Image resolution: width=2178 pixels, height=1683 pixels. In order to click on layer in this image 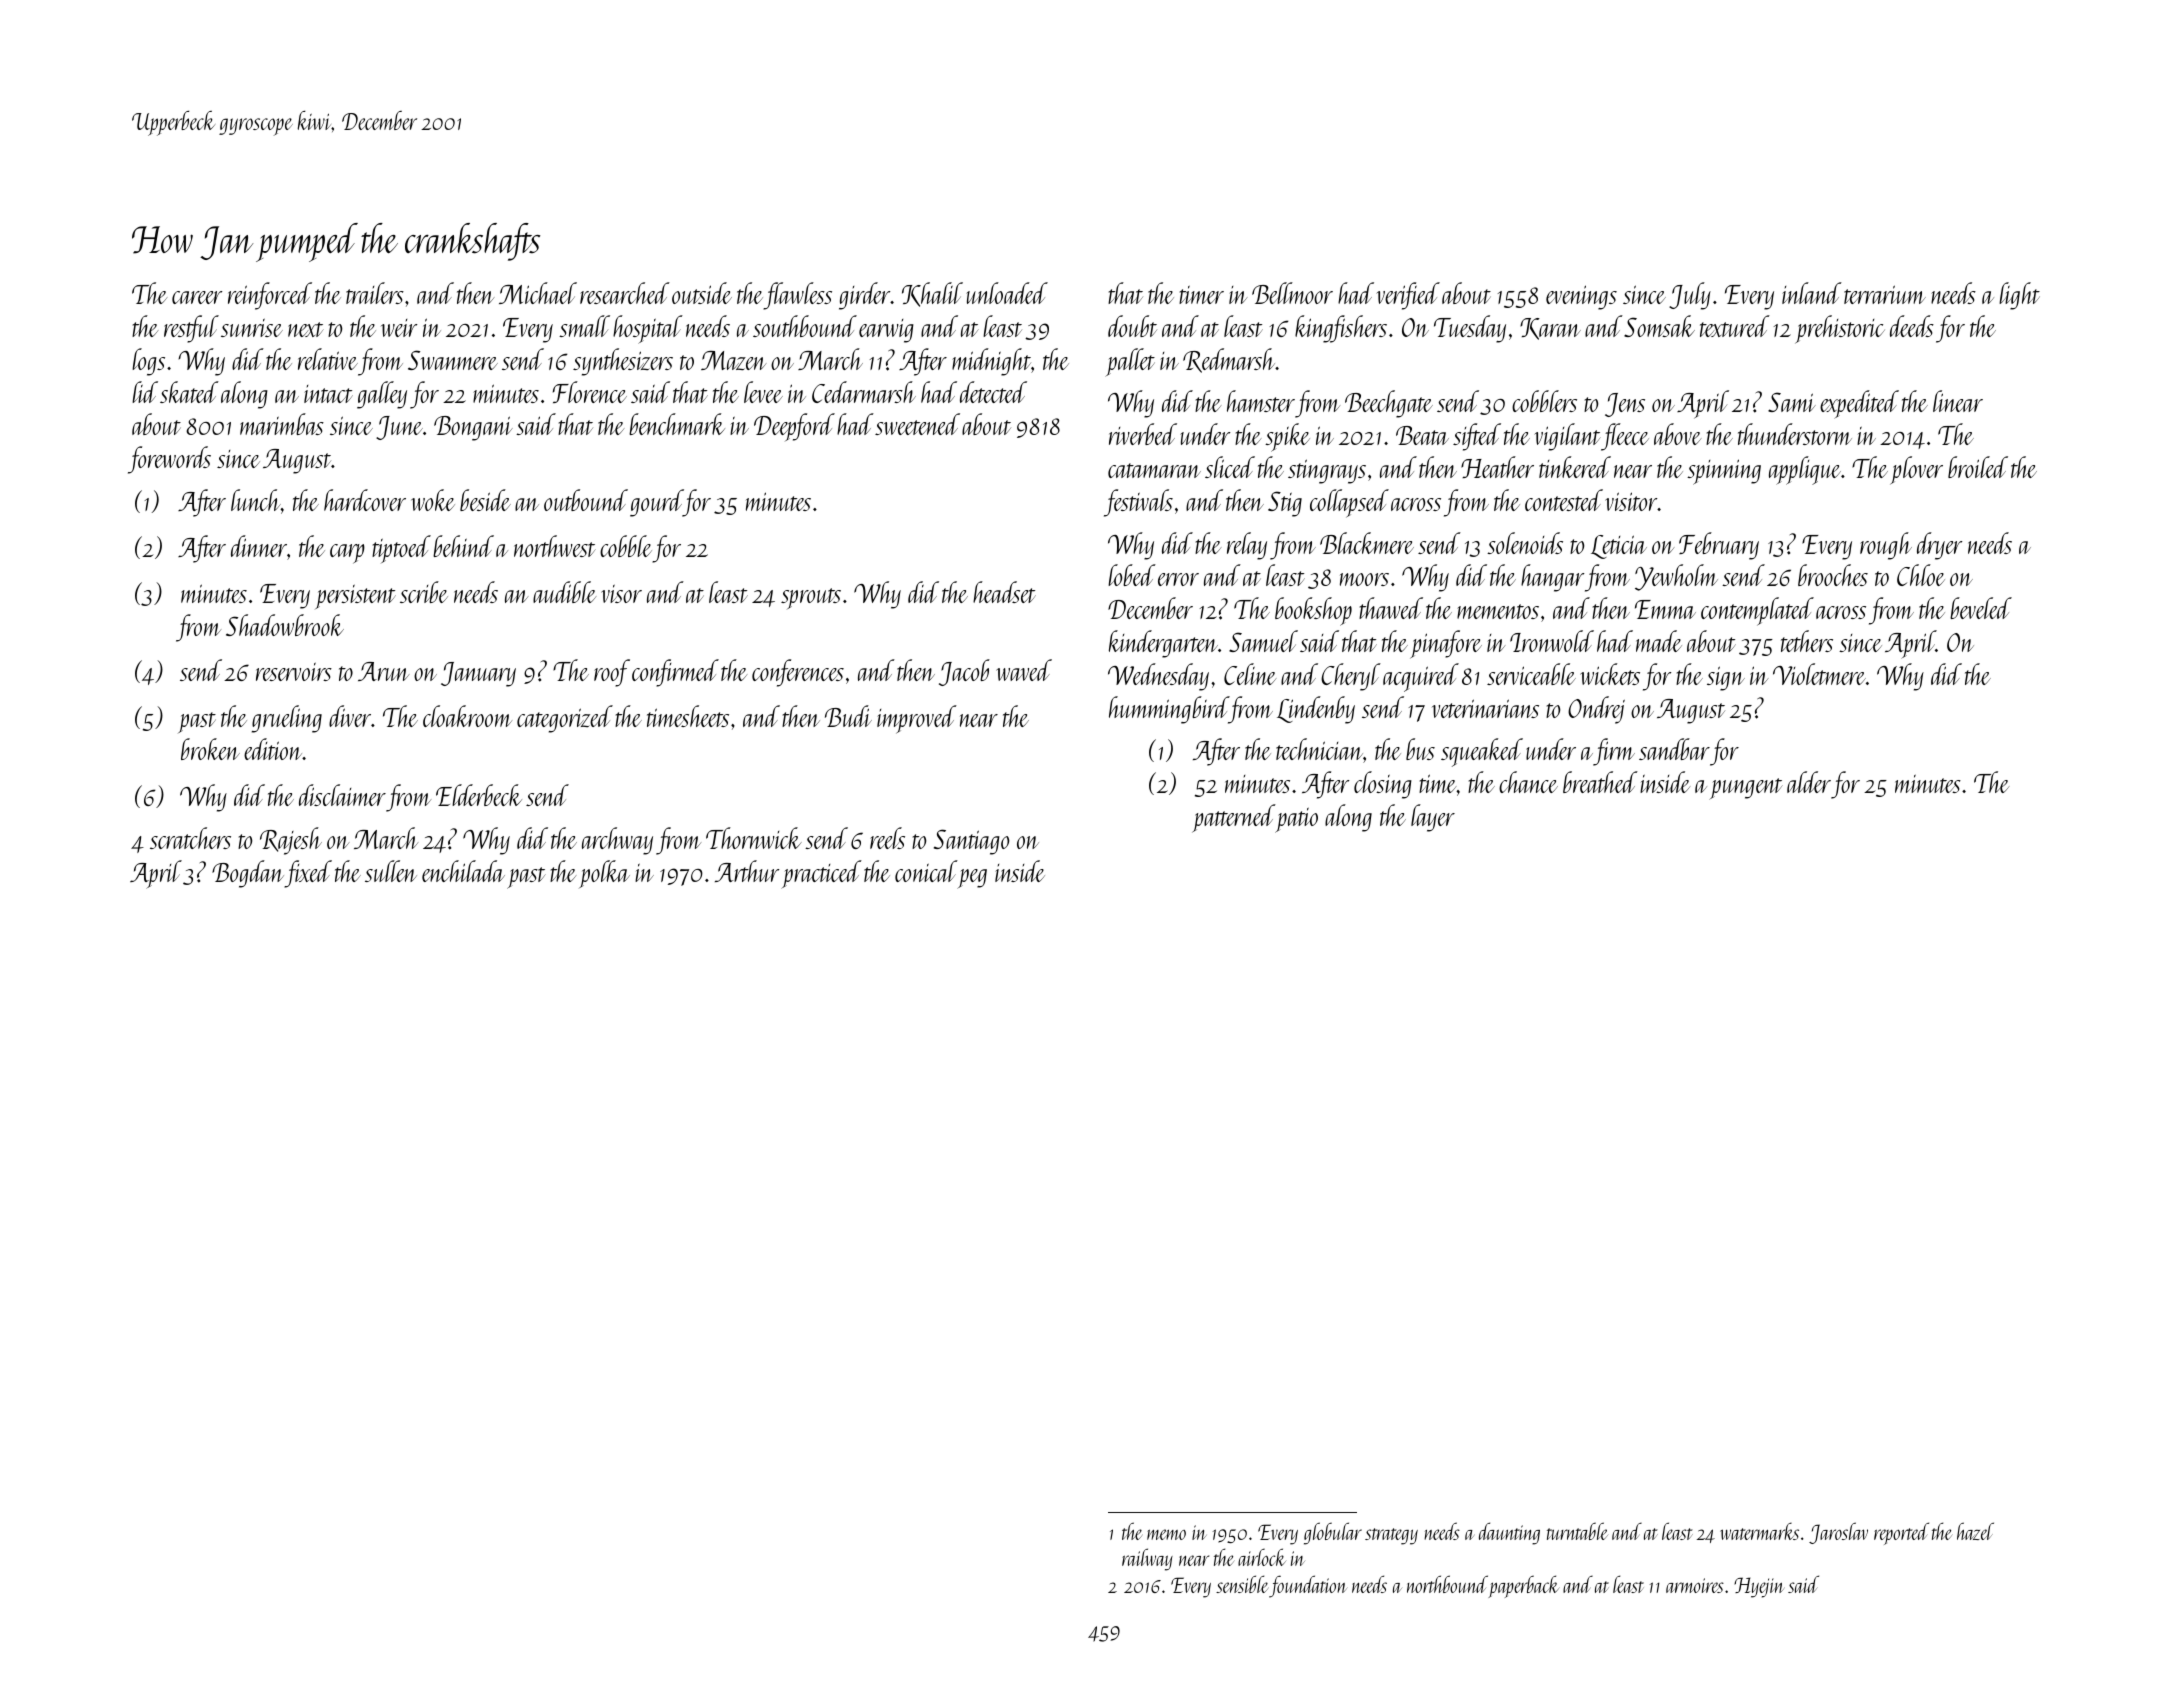, I will do `click(1433, 818)`.
